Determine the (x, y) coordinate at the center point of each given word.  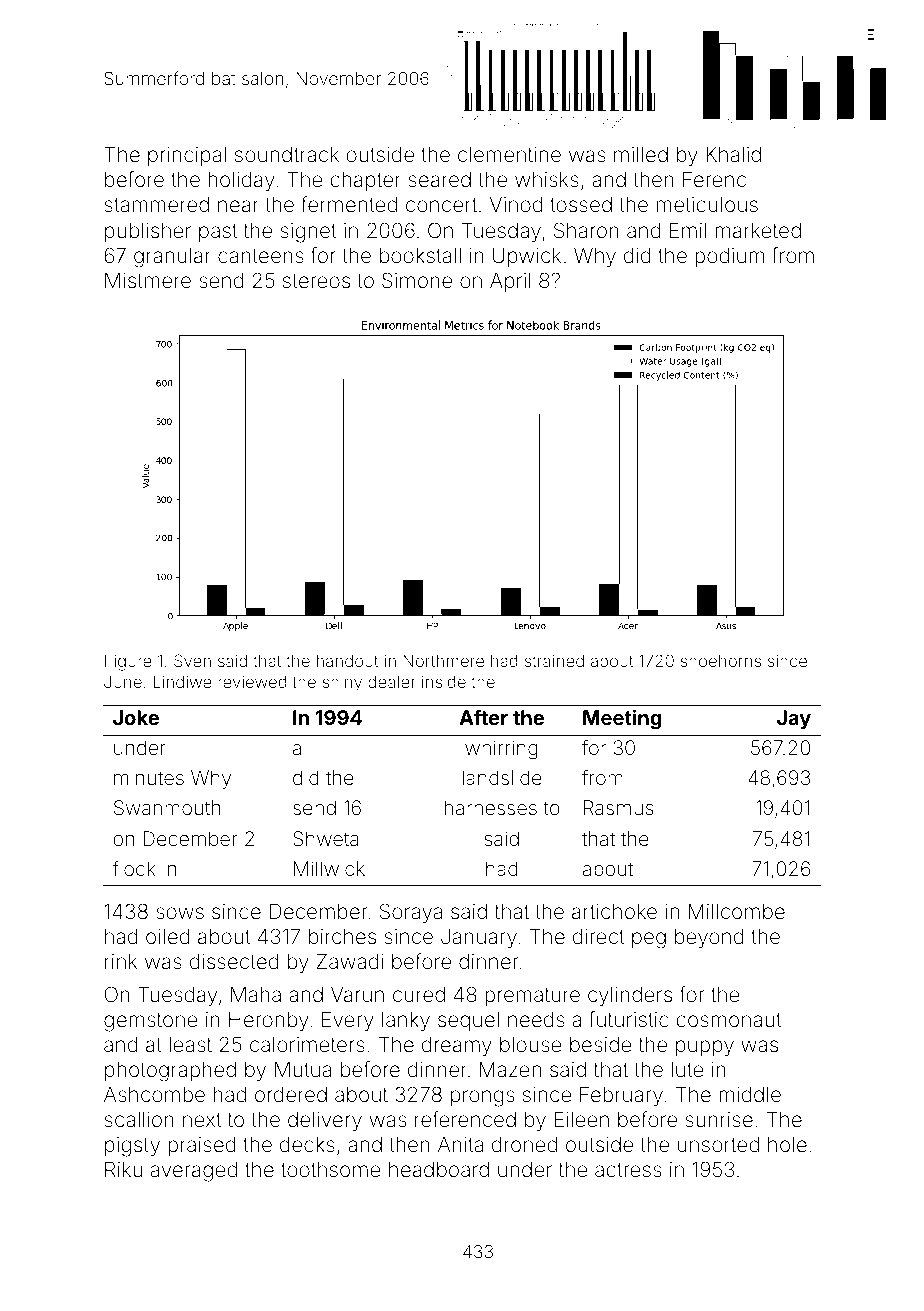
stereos (316, 281)
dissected (234, 961)
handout (347, 660)
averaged (194, 1172)
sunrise (719, 1119)
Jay (794, 719)
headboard (439, 1169)
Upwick (527, 257)
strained (554, 660)
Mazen (510, 1069)
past (218, 233)
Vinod (516, 204)
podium (729, 257)
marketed (758, 230)
